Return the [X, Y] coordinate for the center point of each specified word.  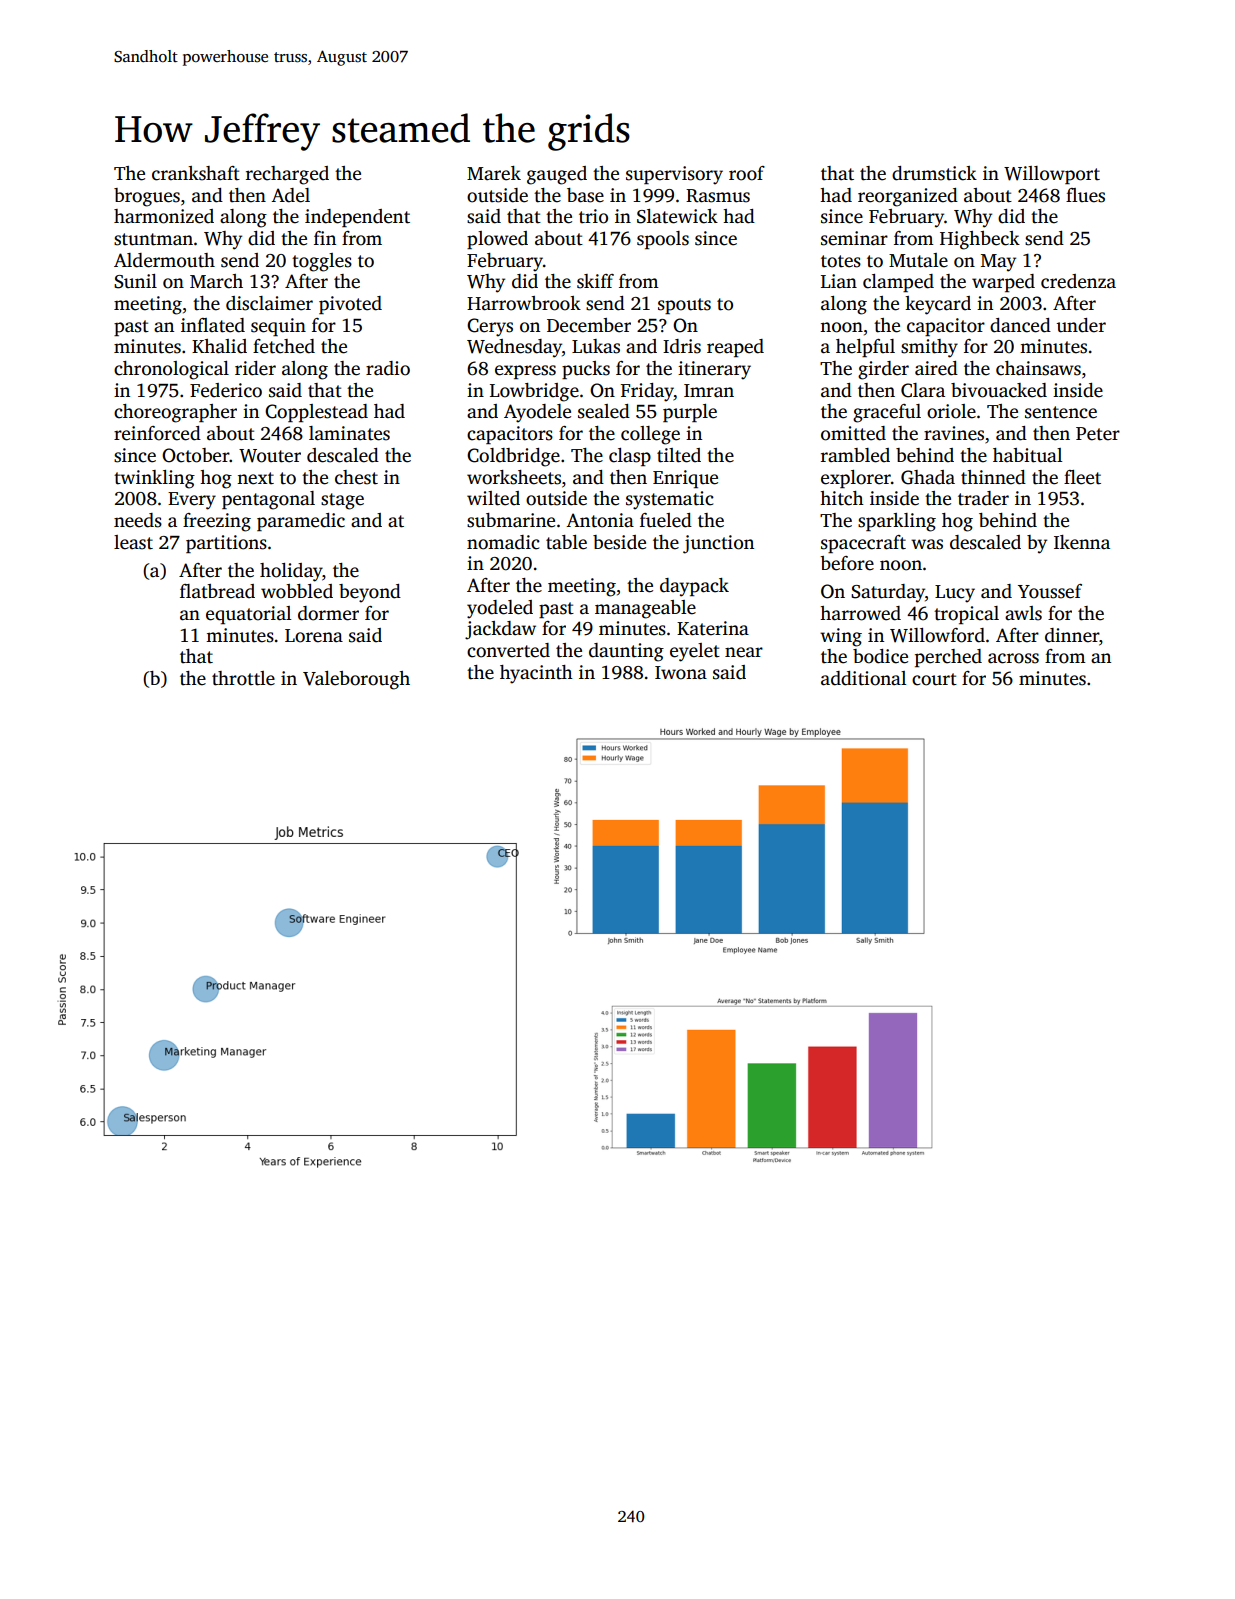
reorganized [908, 197]
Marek [494, 173]
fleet [1082, 477]
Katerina [713, 628]
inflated [213, 325]
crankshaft [196, 173]
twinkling [154, 479]
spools [663, 240]
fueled [666, 520]
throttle [243, 678]
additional [863, 678]
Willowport [1052, 175]
